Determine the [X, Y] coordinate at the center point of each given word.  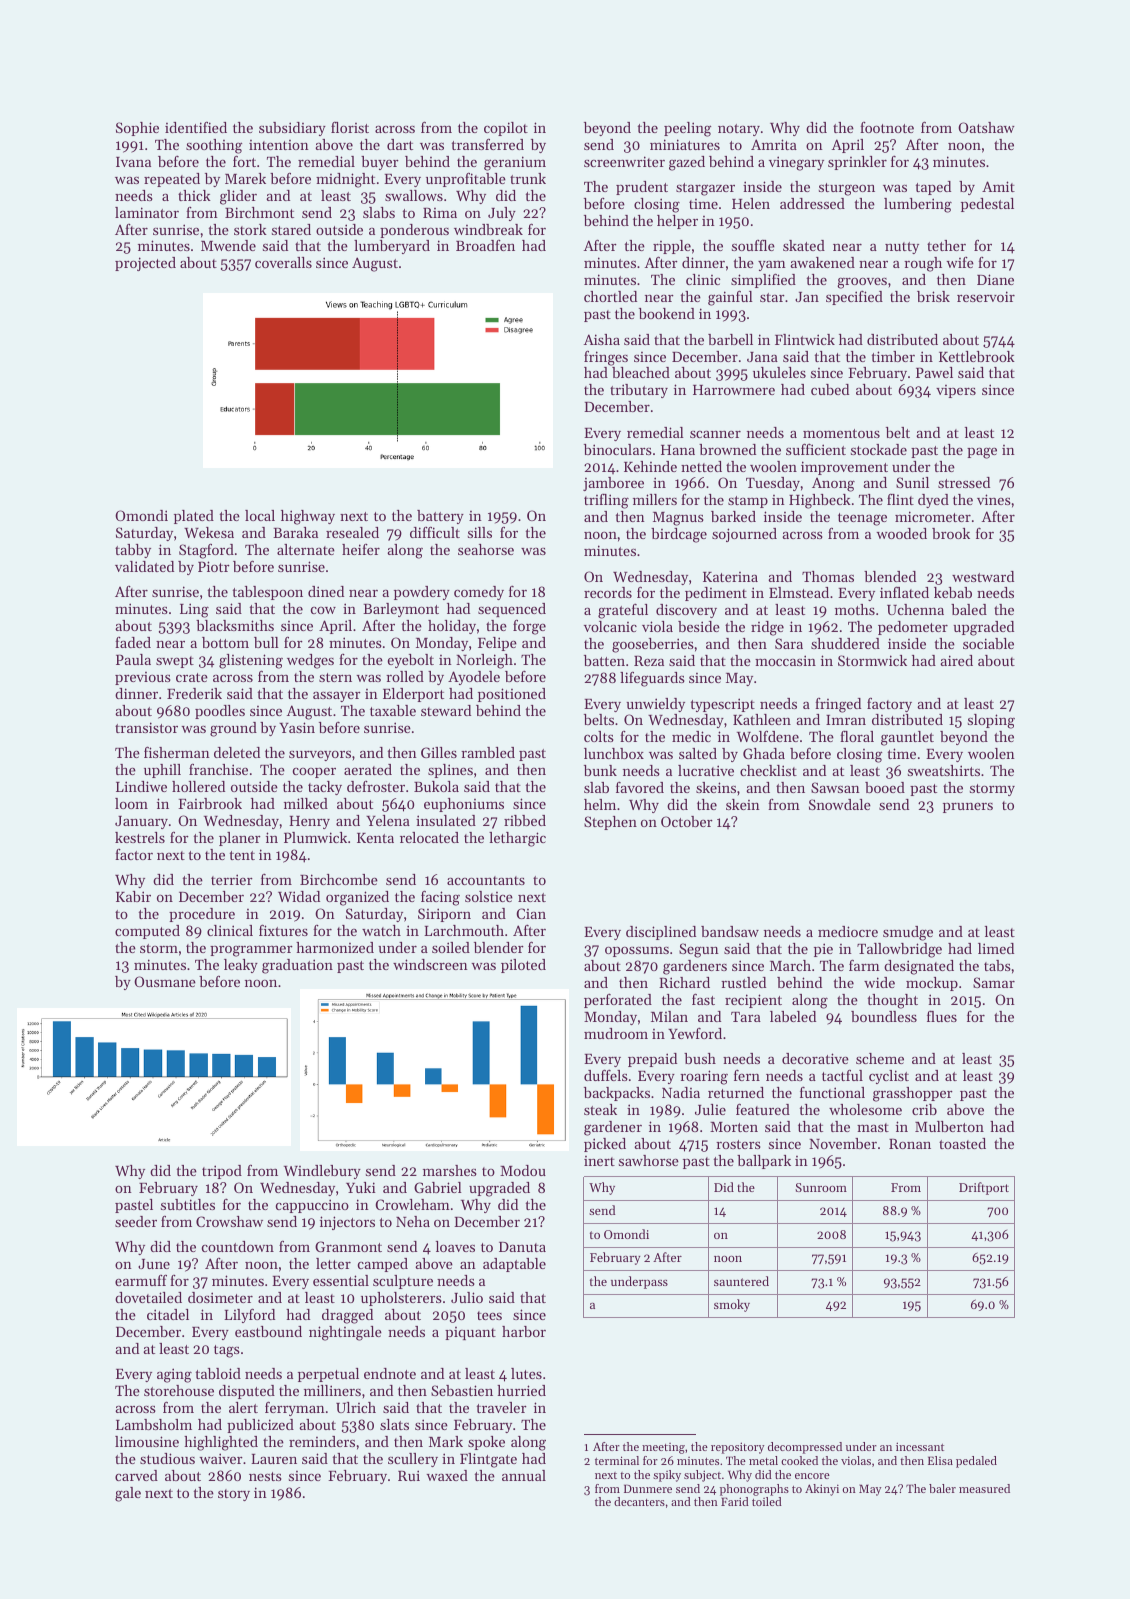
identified [196, 127]
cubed [830, 389]
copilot [506, 129]
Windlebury [322, 1172]
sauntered [741, 1281]
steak [600, 1109]
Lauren [274, 1459]
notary [739, 130]
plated [194, 517]
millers [655, 499]
